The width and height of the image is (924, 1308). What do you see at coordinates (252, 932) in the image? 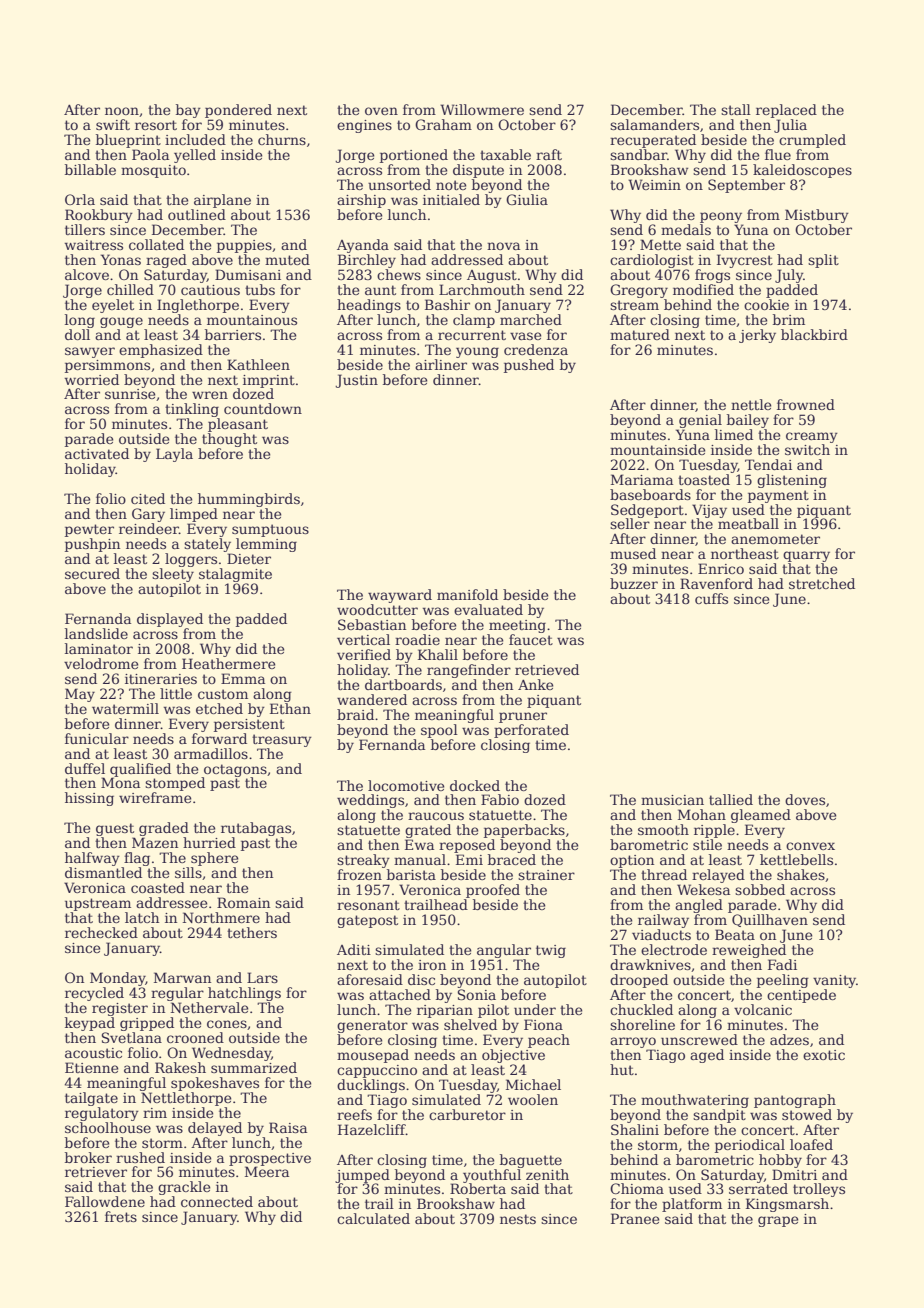
I see `tethers` at bounding box center [252, 932].
